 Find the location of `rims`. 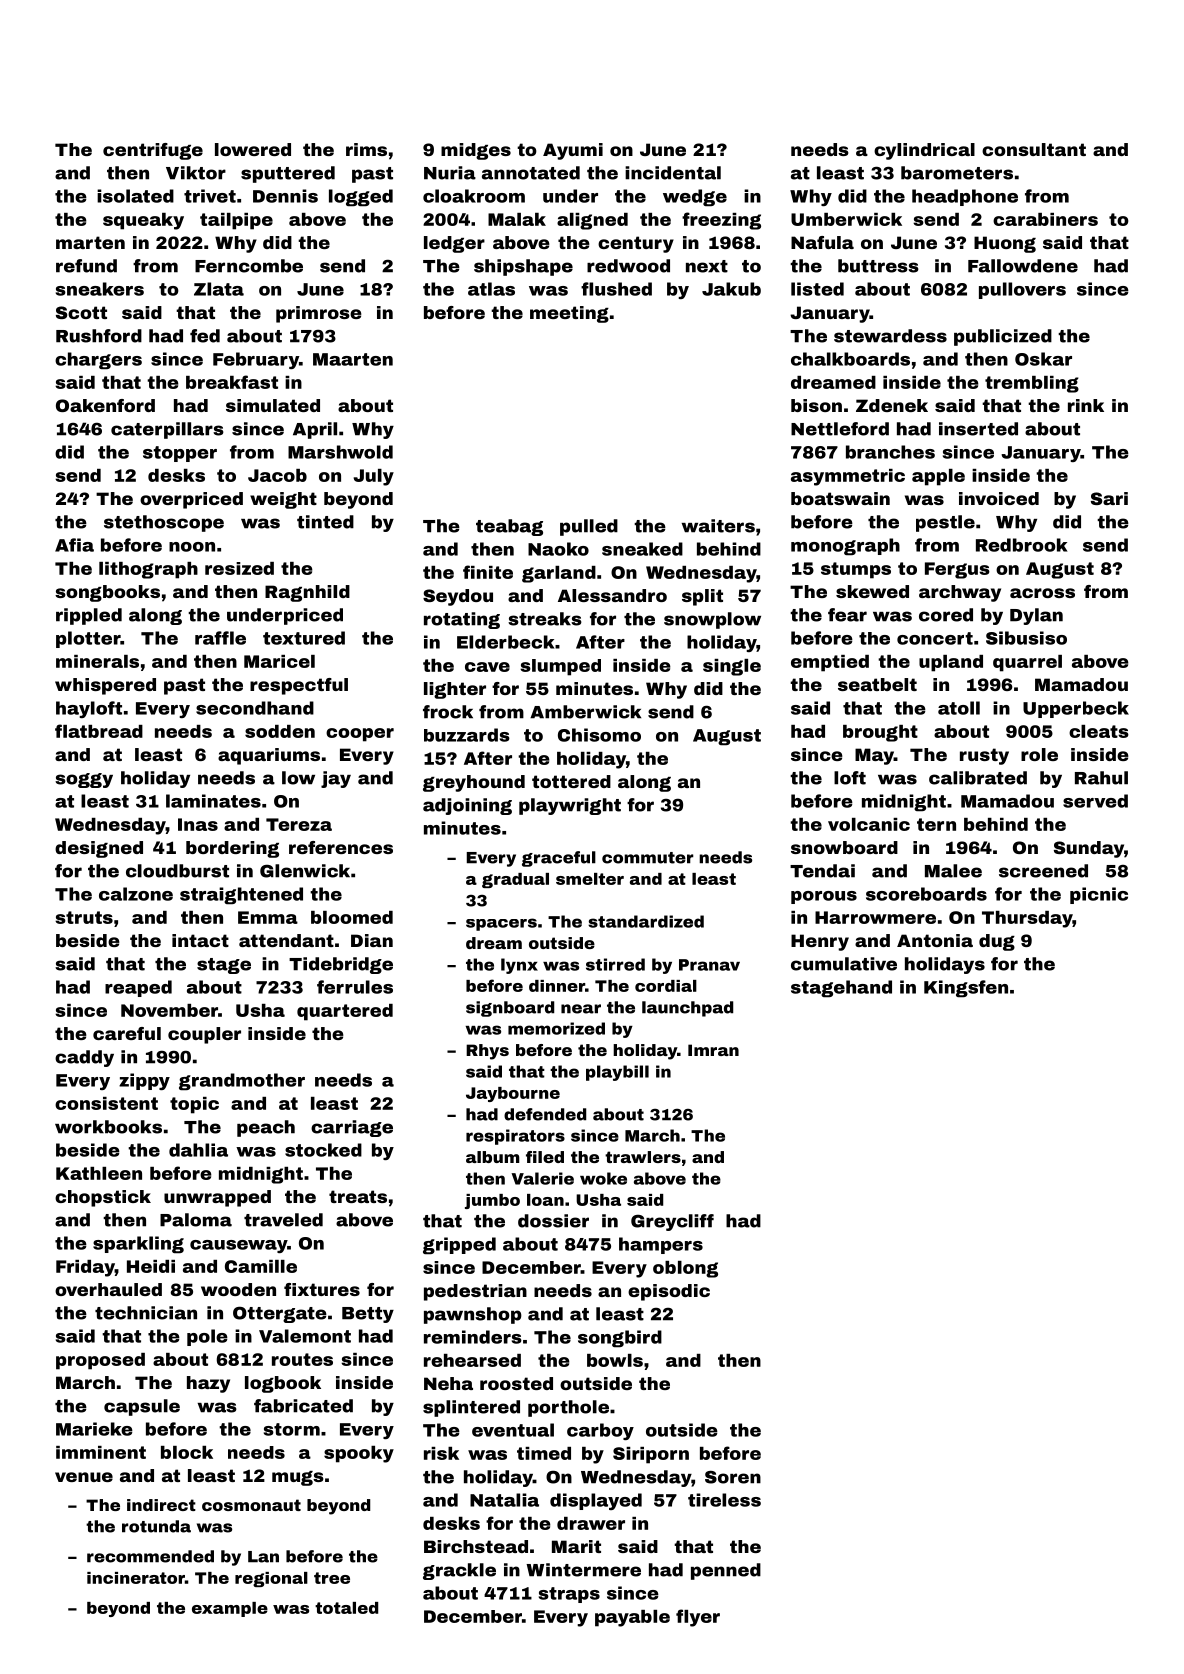

rims is located at coordinates (366, 149).
